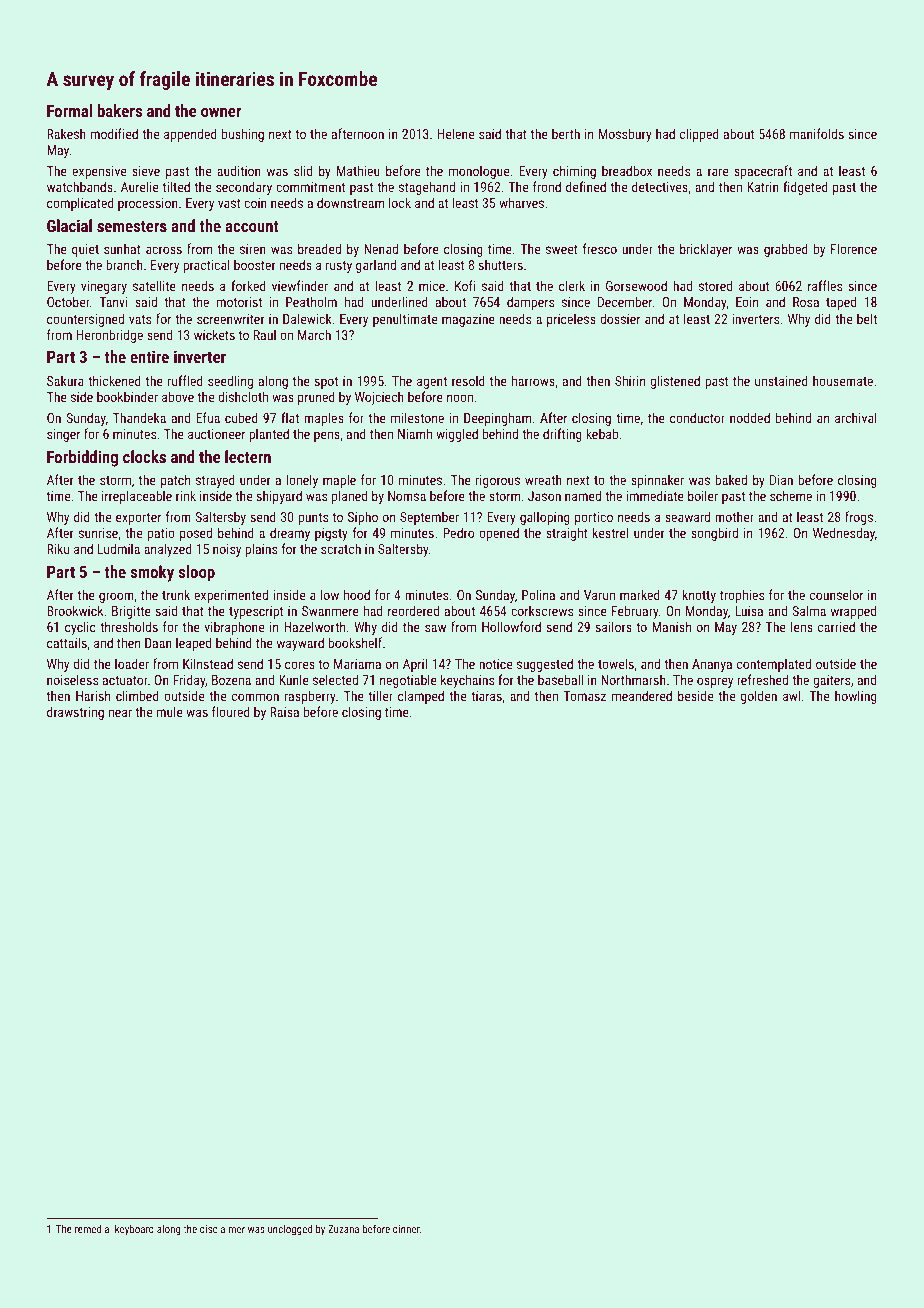  I want to click on Wojciech, so click(379, 398).
